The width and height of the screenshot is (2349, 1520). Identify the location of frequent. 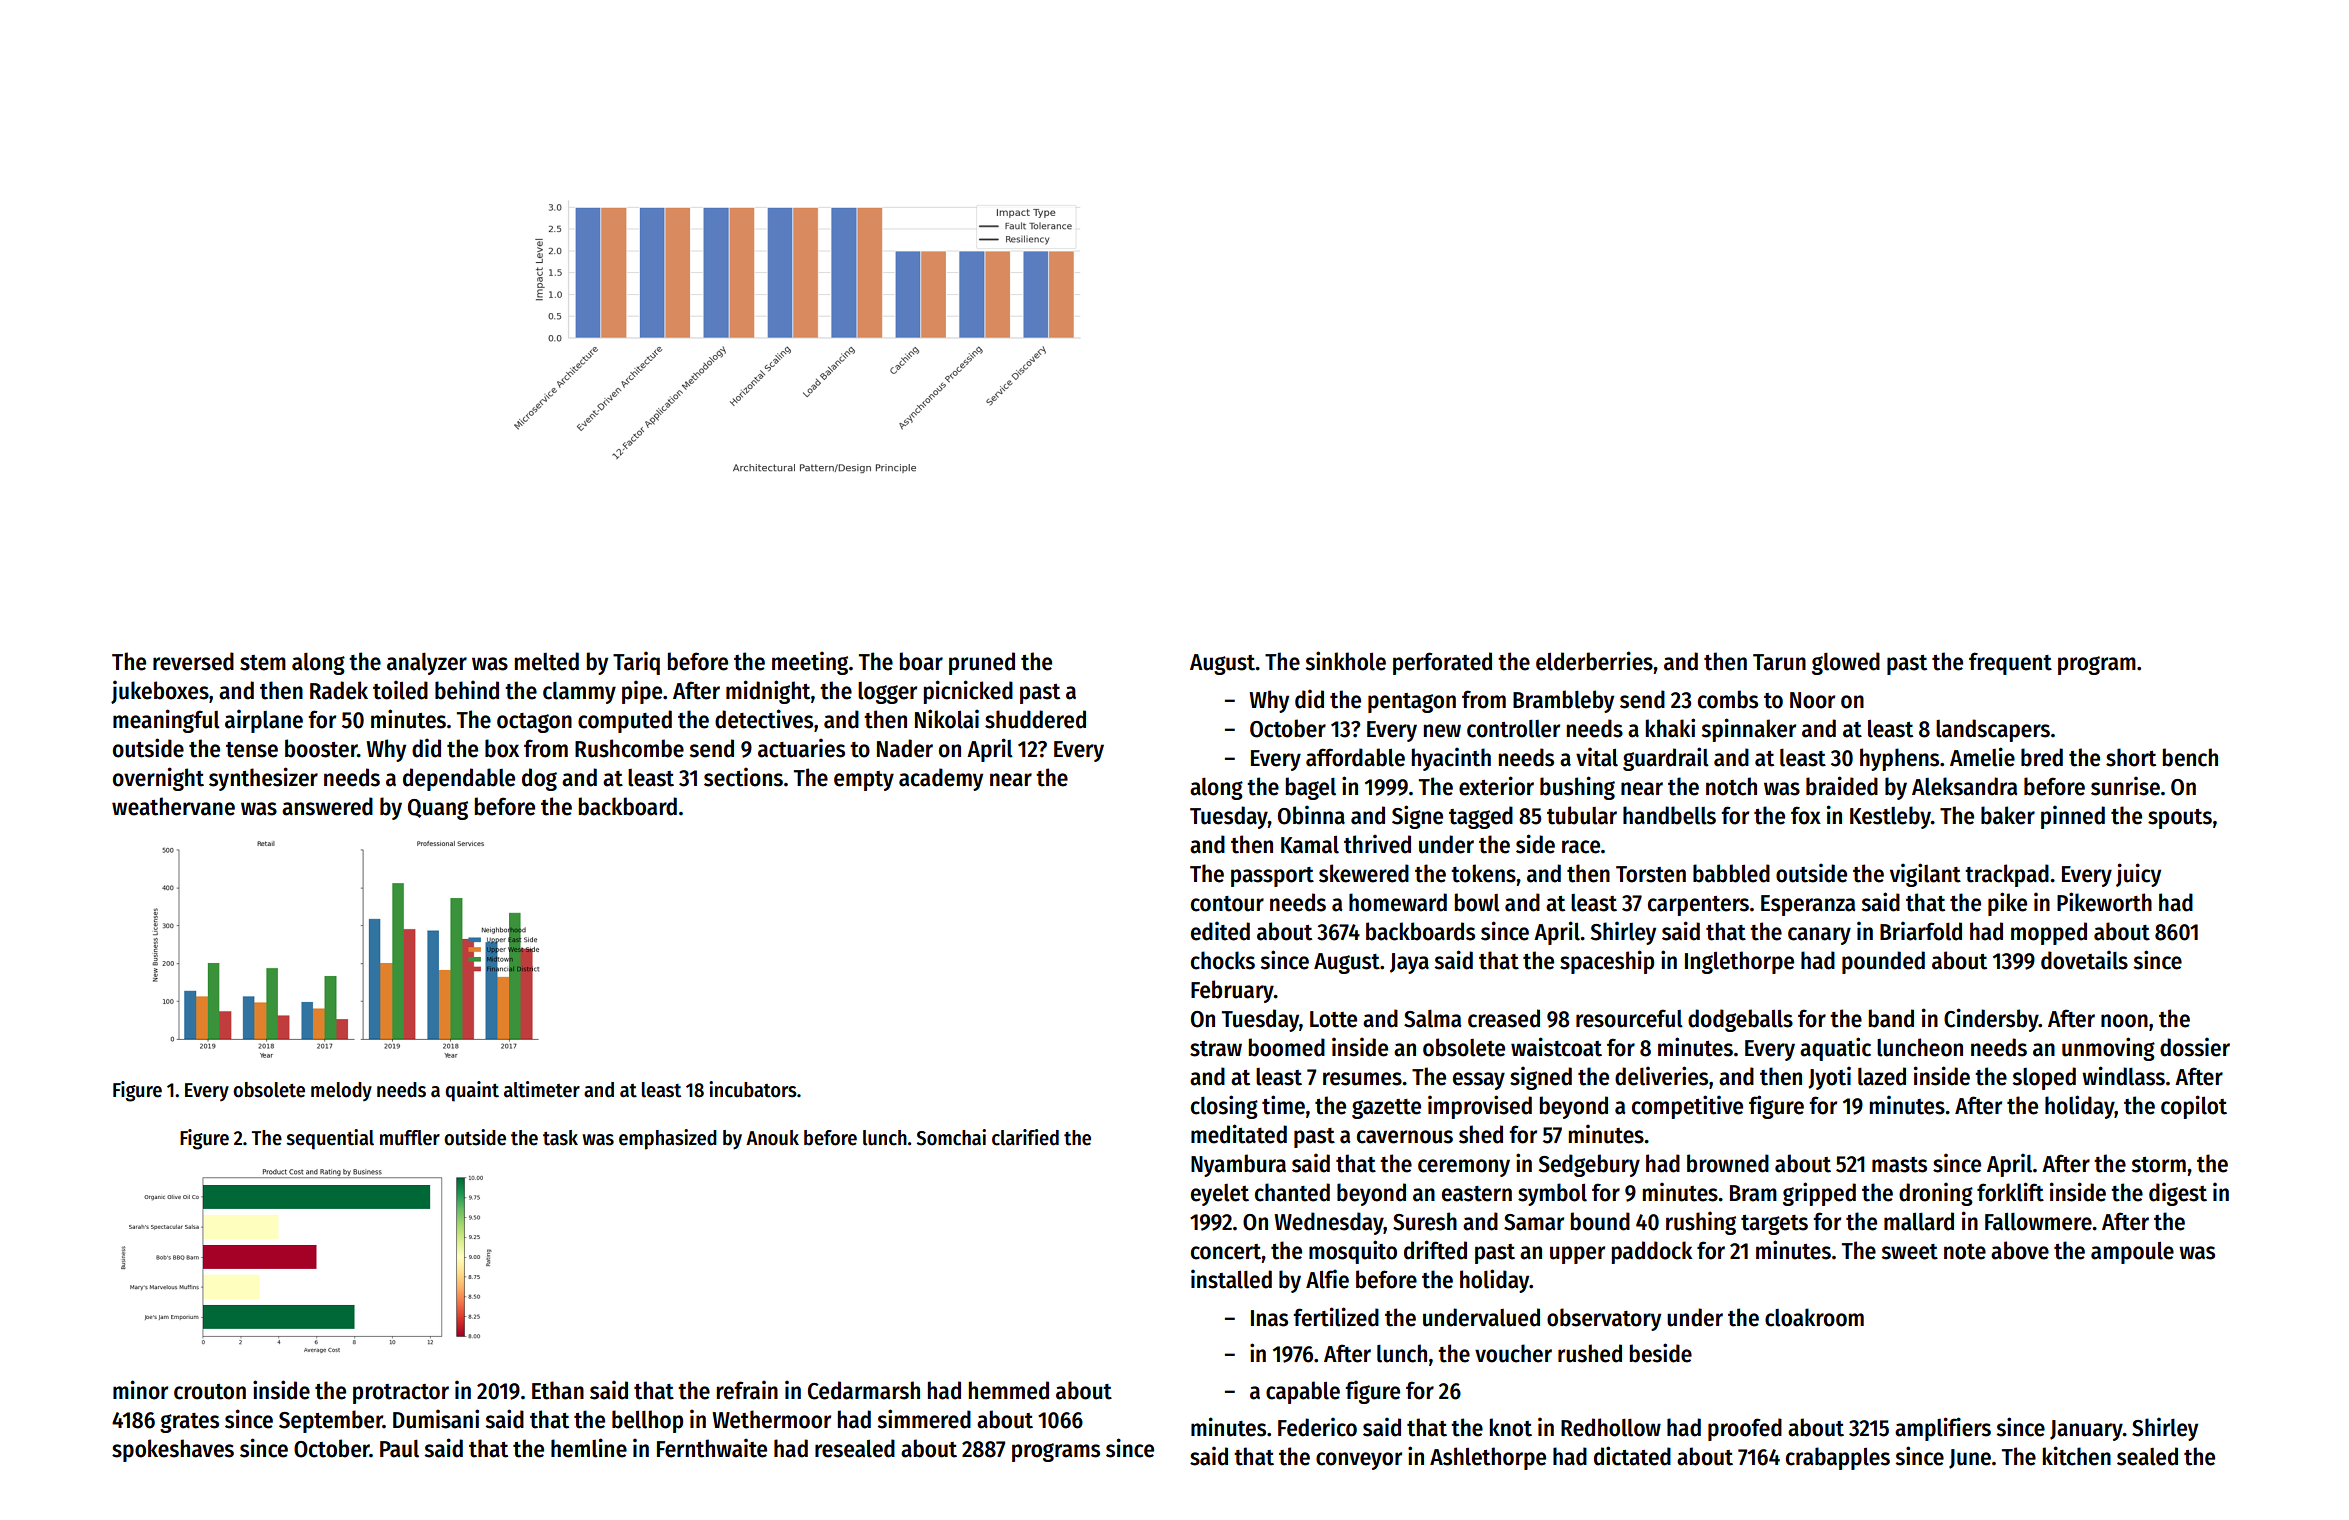
(2010, 663).
